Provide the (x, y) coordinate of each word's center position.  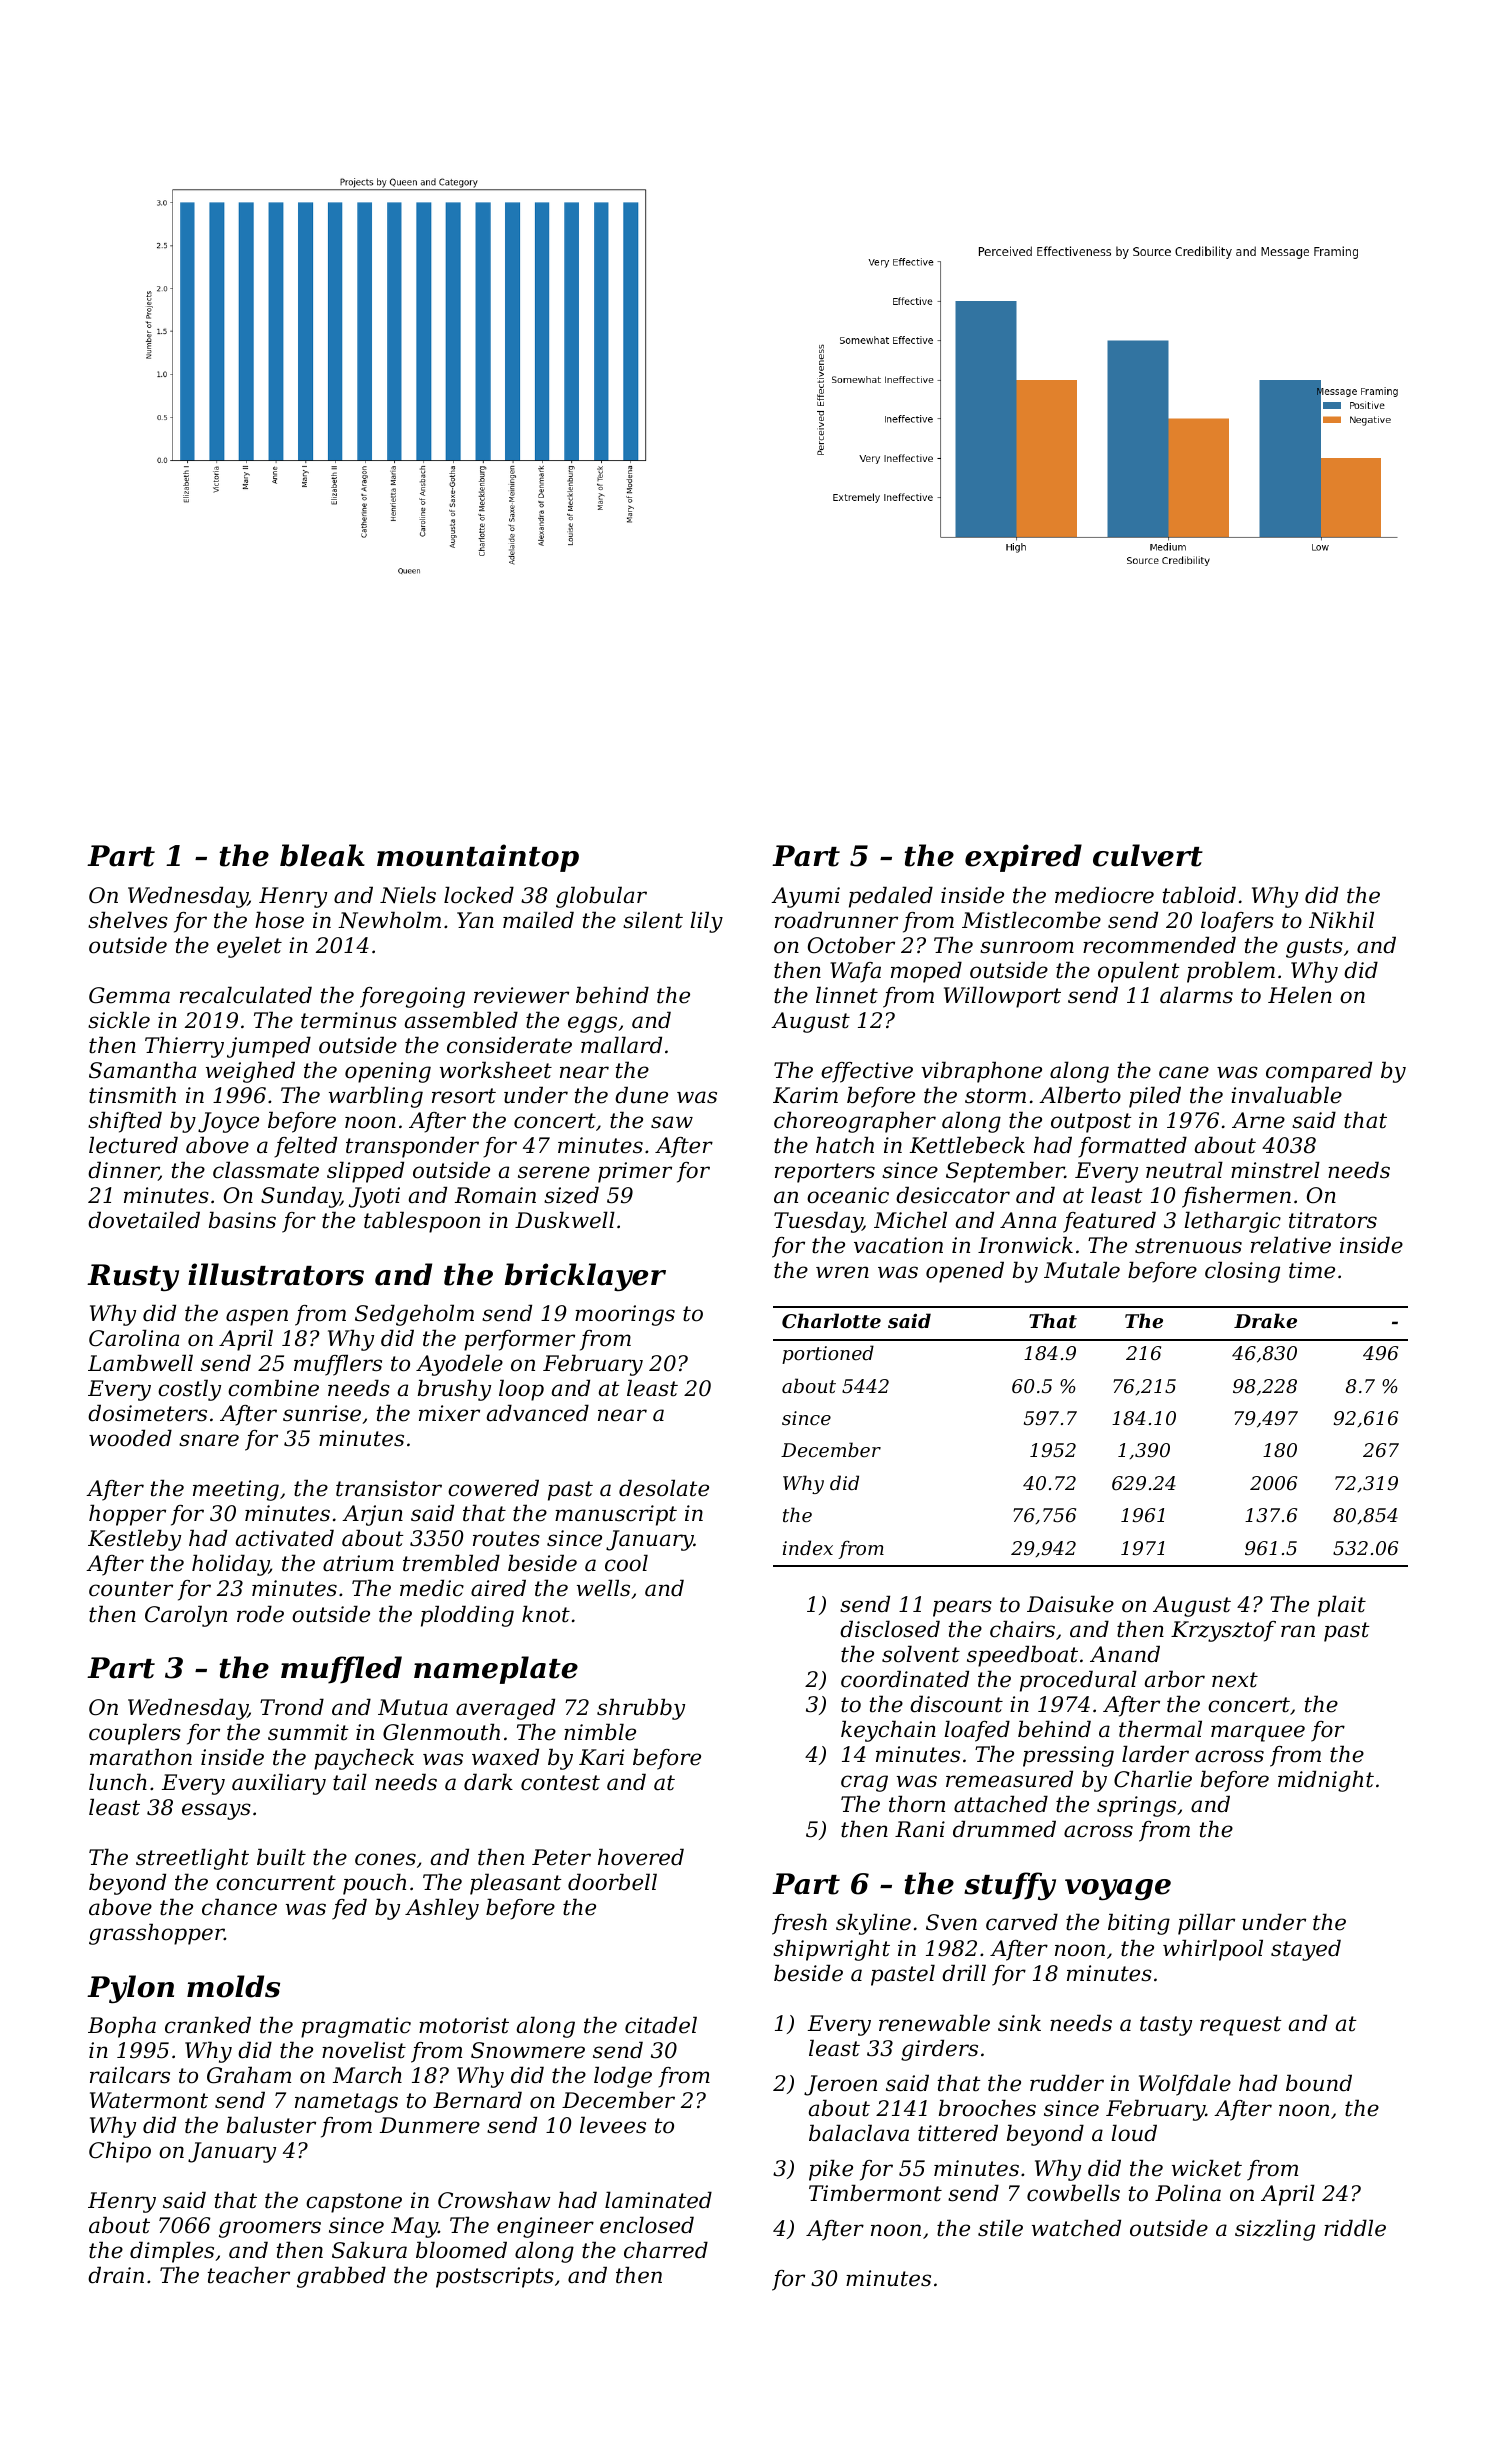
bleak (322, 855)
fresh (799, 1924)
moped (926, 972)
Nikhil (1341, 920)
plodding (467, 1616)
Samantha (142, 1070)
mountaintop (478, 858)
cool (626, 1563)
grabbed (341, 2277)
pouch (374, 1884)
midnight (1326, 1781)
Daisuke (1070, 1604)
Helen (1300, 995)
